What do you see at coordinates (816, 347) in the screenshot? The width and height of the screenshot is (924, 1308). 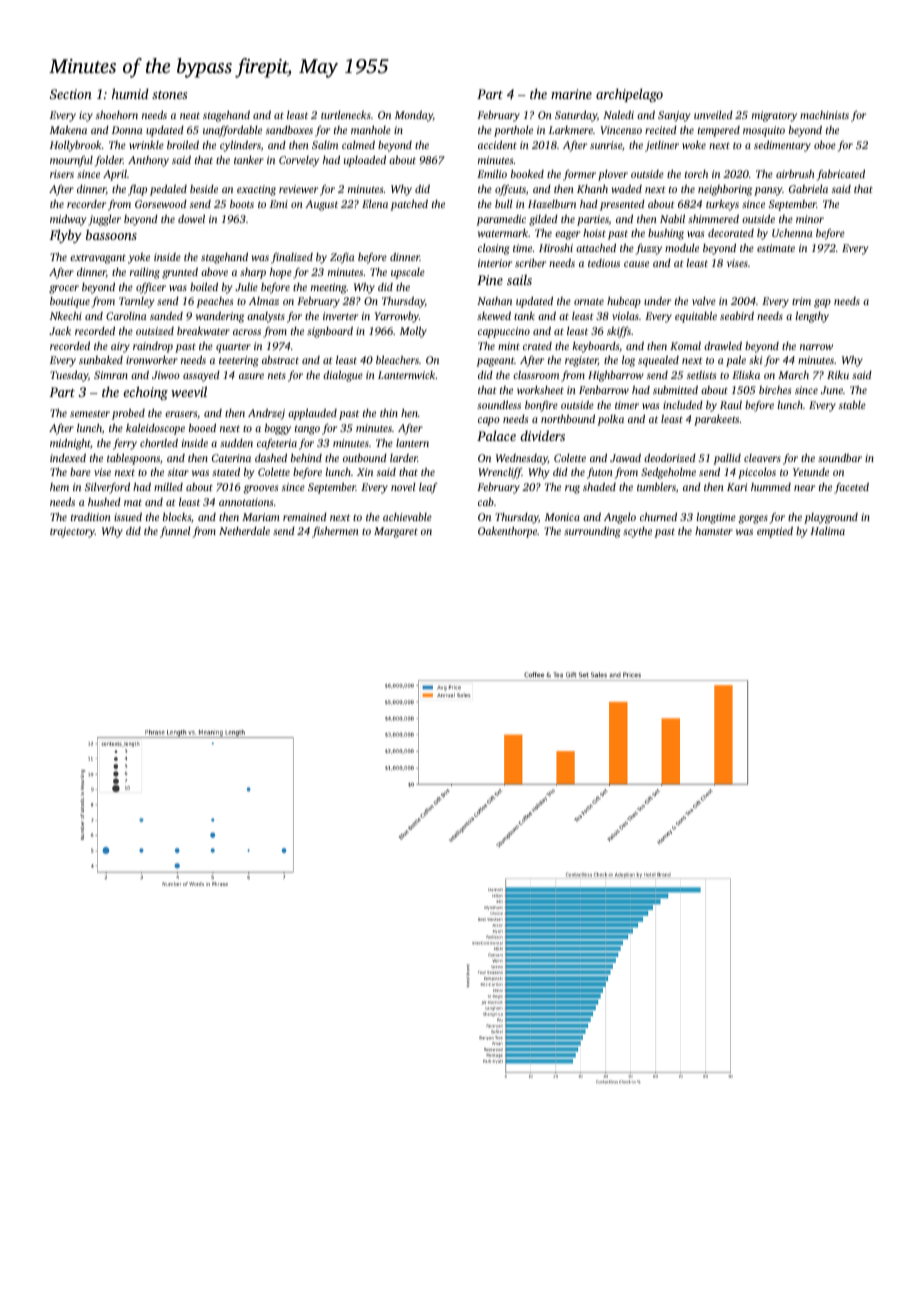 I see `narrow` at bounding box center [816, 347].
